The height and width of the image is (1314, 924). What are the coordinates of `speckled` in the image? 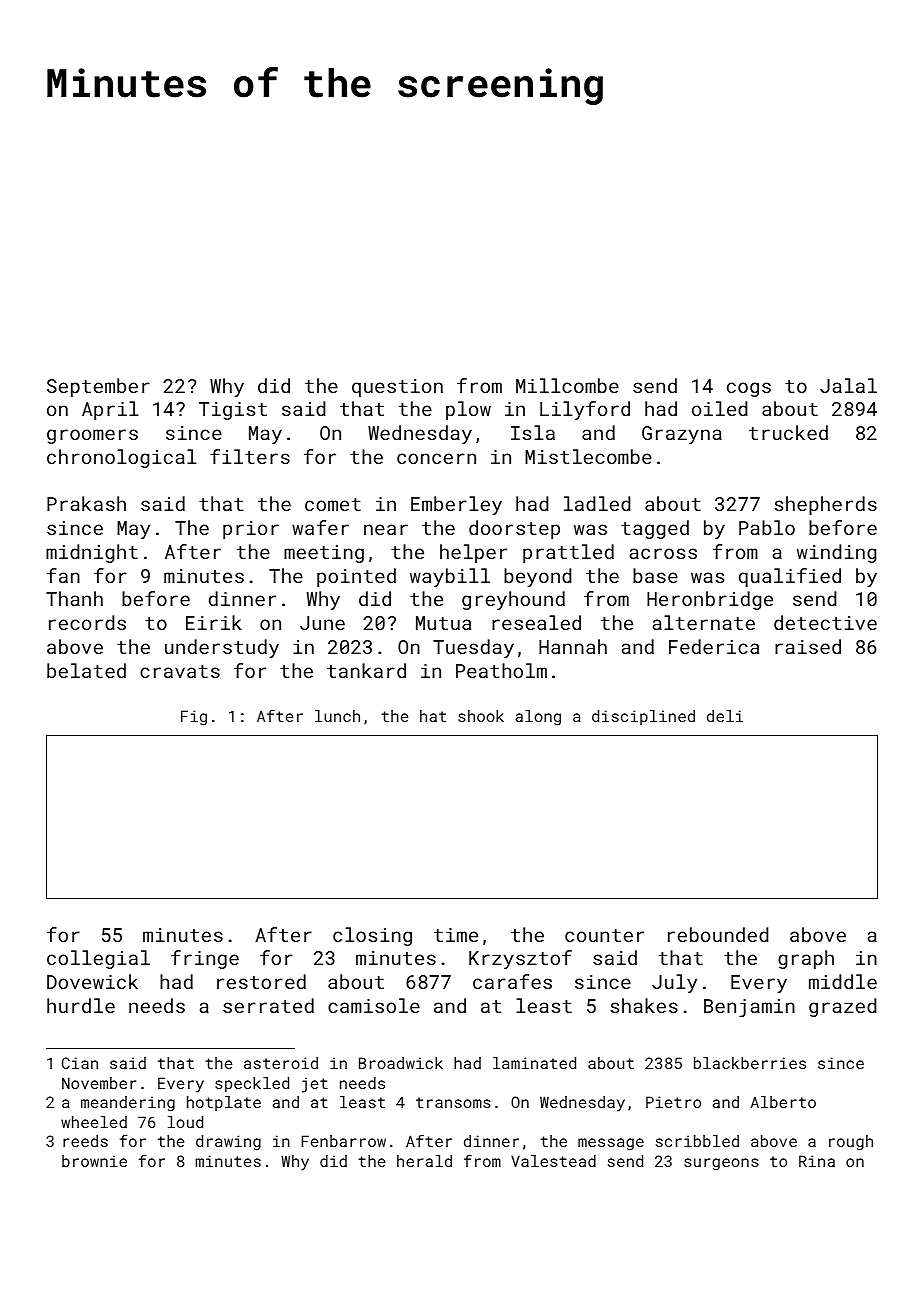 It's located at (252, 1084).
